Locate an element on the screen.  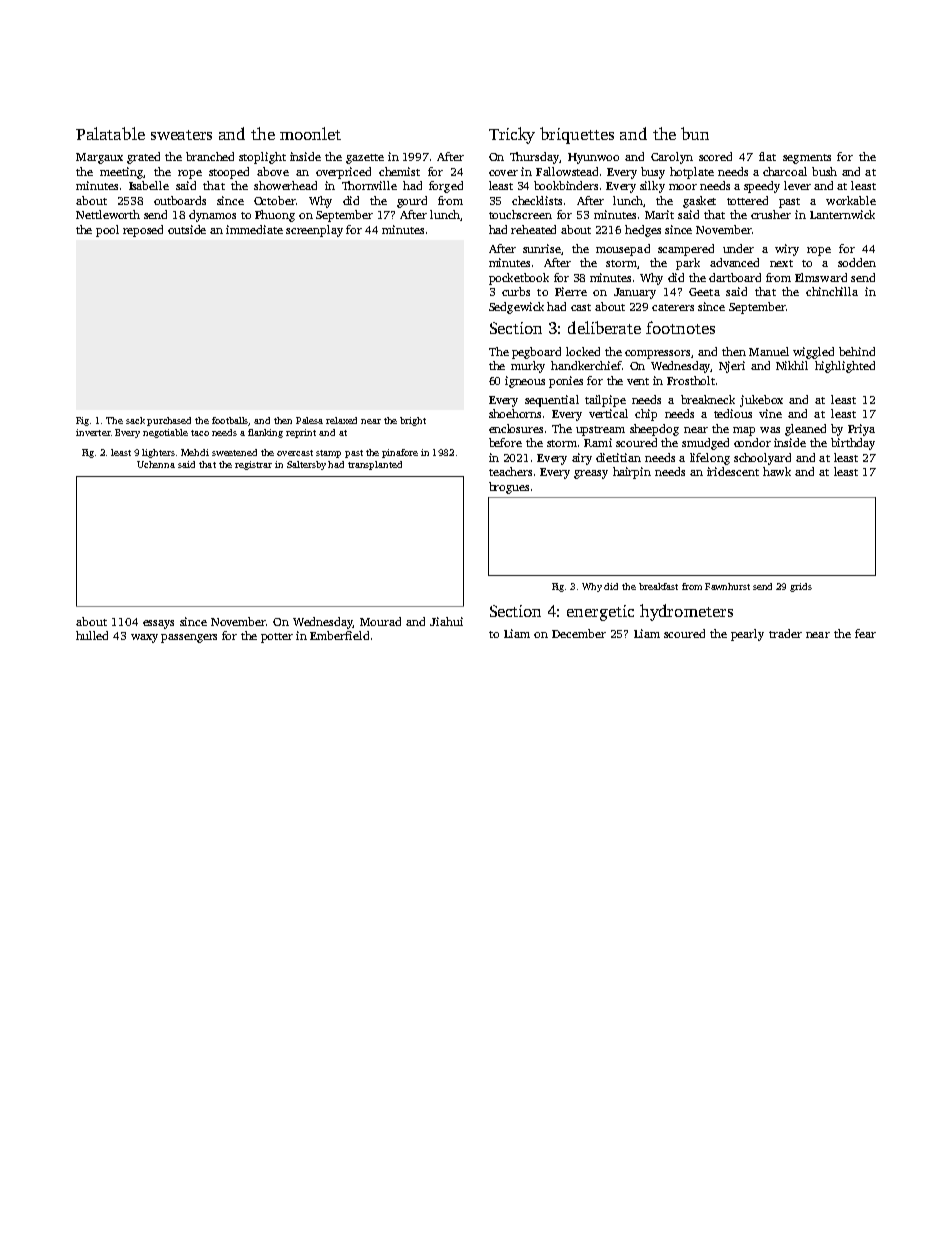
screenplay is located at coordinates (314, 231).
